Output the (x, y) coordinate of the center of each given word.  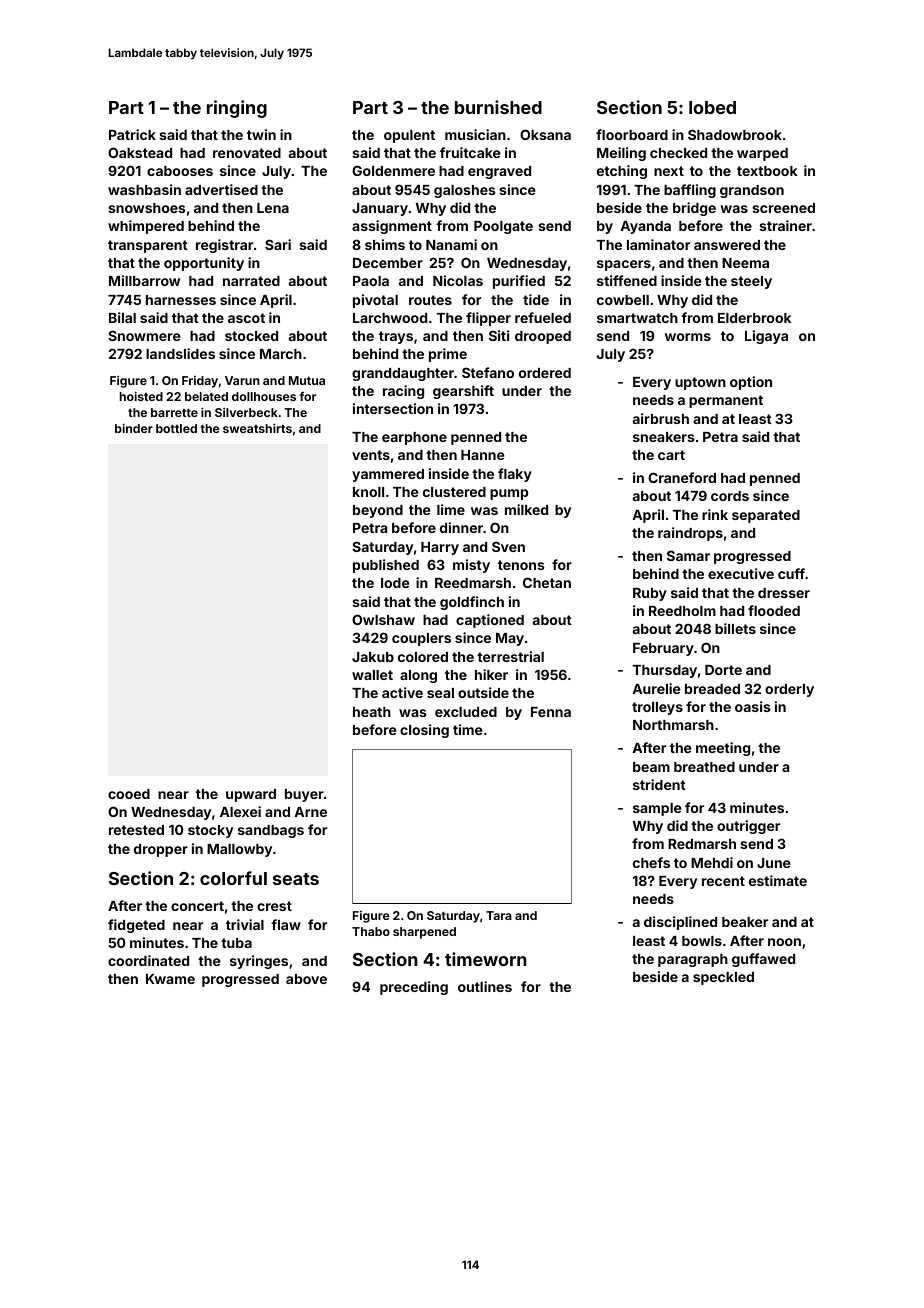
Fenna (551, 712)
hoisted (141, 396)
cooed (129, 794)
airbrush (661, 418)
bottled (176, 428)
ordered (545, 373)
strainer (785, 225)
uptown (700, 383)
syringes (259, 962)
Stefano (488, 372)
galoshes (465, 191)
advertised (221, 189)
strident (659, 784)
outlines (485, 986)
